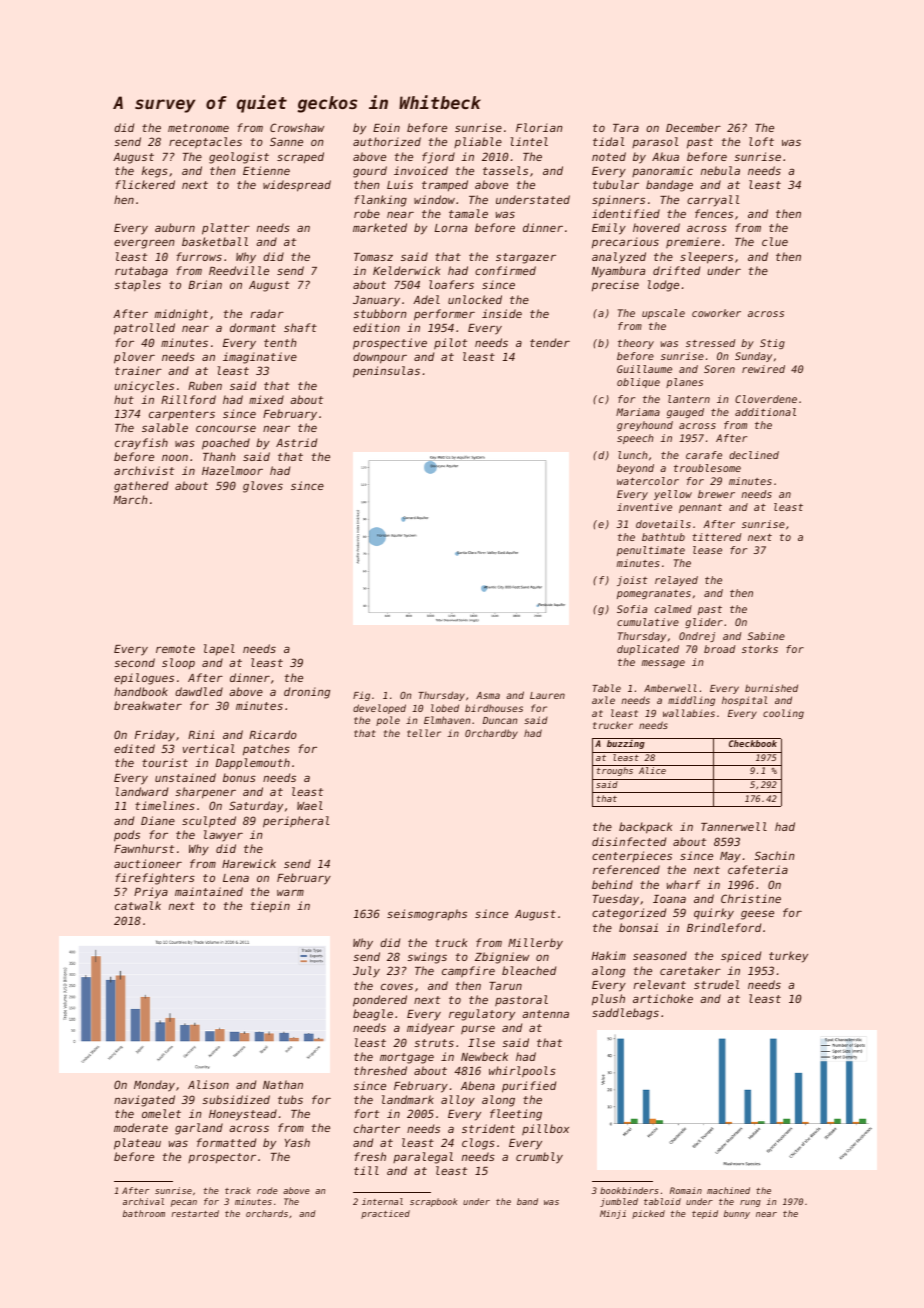 The height and width of the image is (1308, 924). Describe the element at coordinates (297, 127) in the image. I see `Crowshaw` at that location.
